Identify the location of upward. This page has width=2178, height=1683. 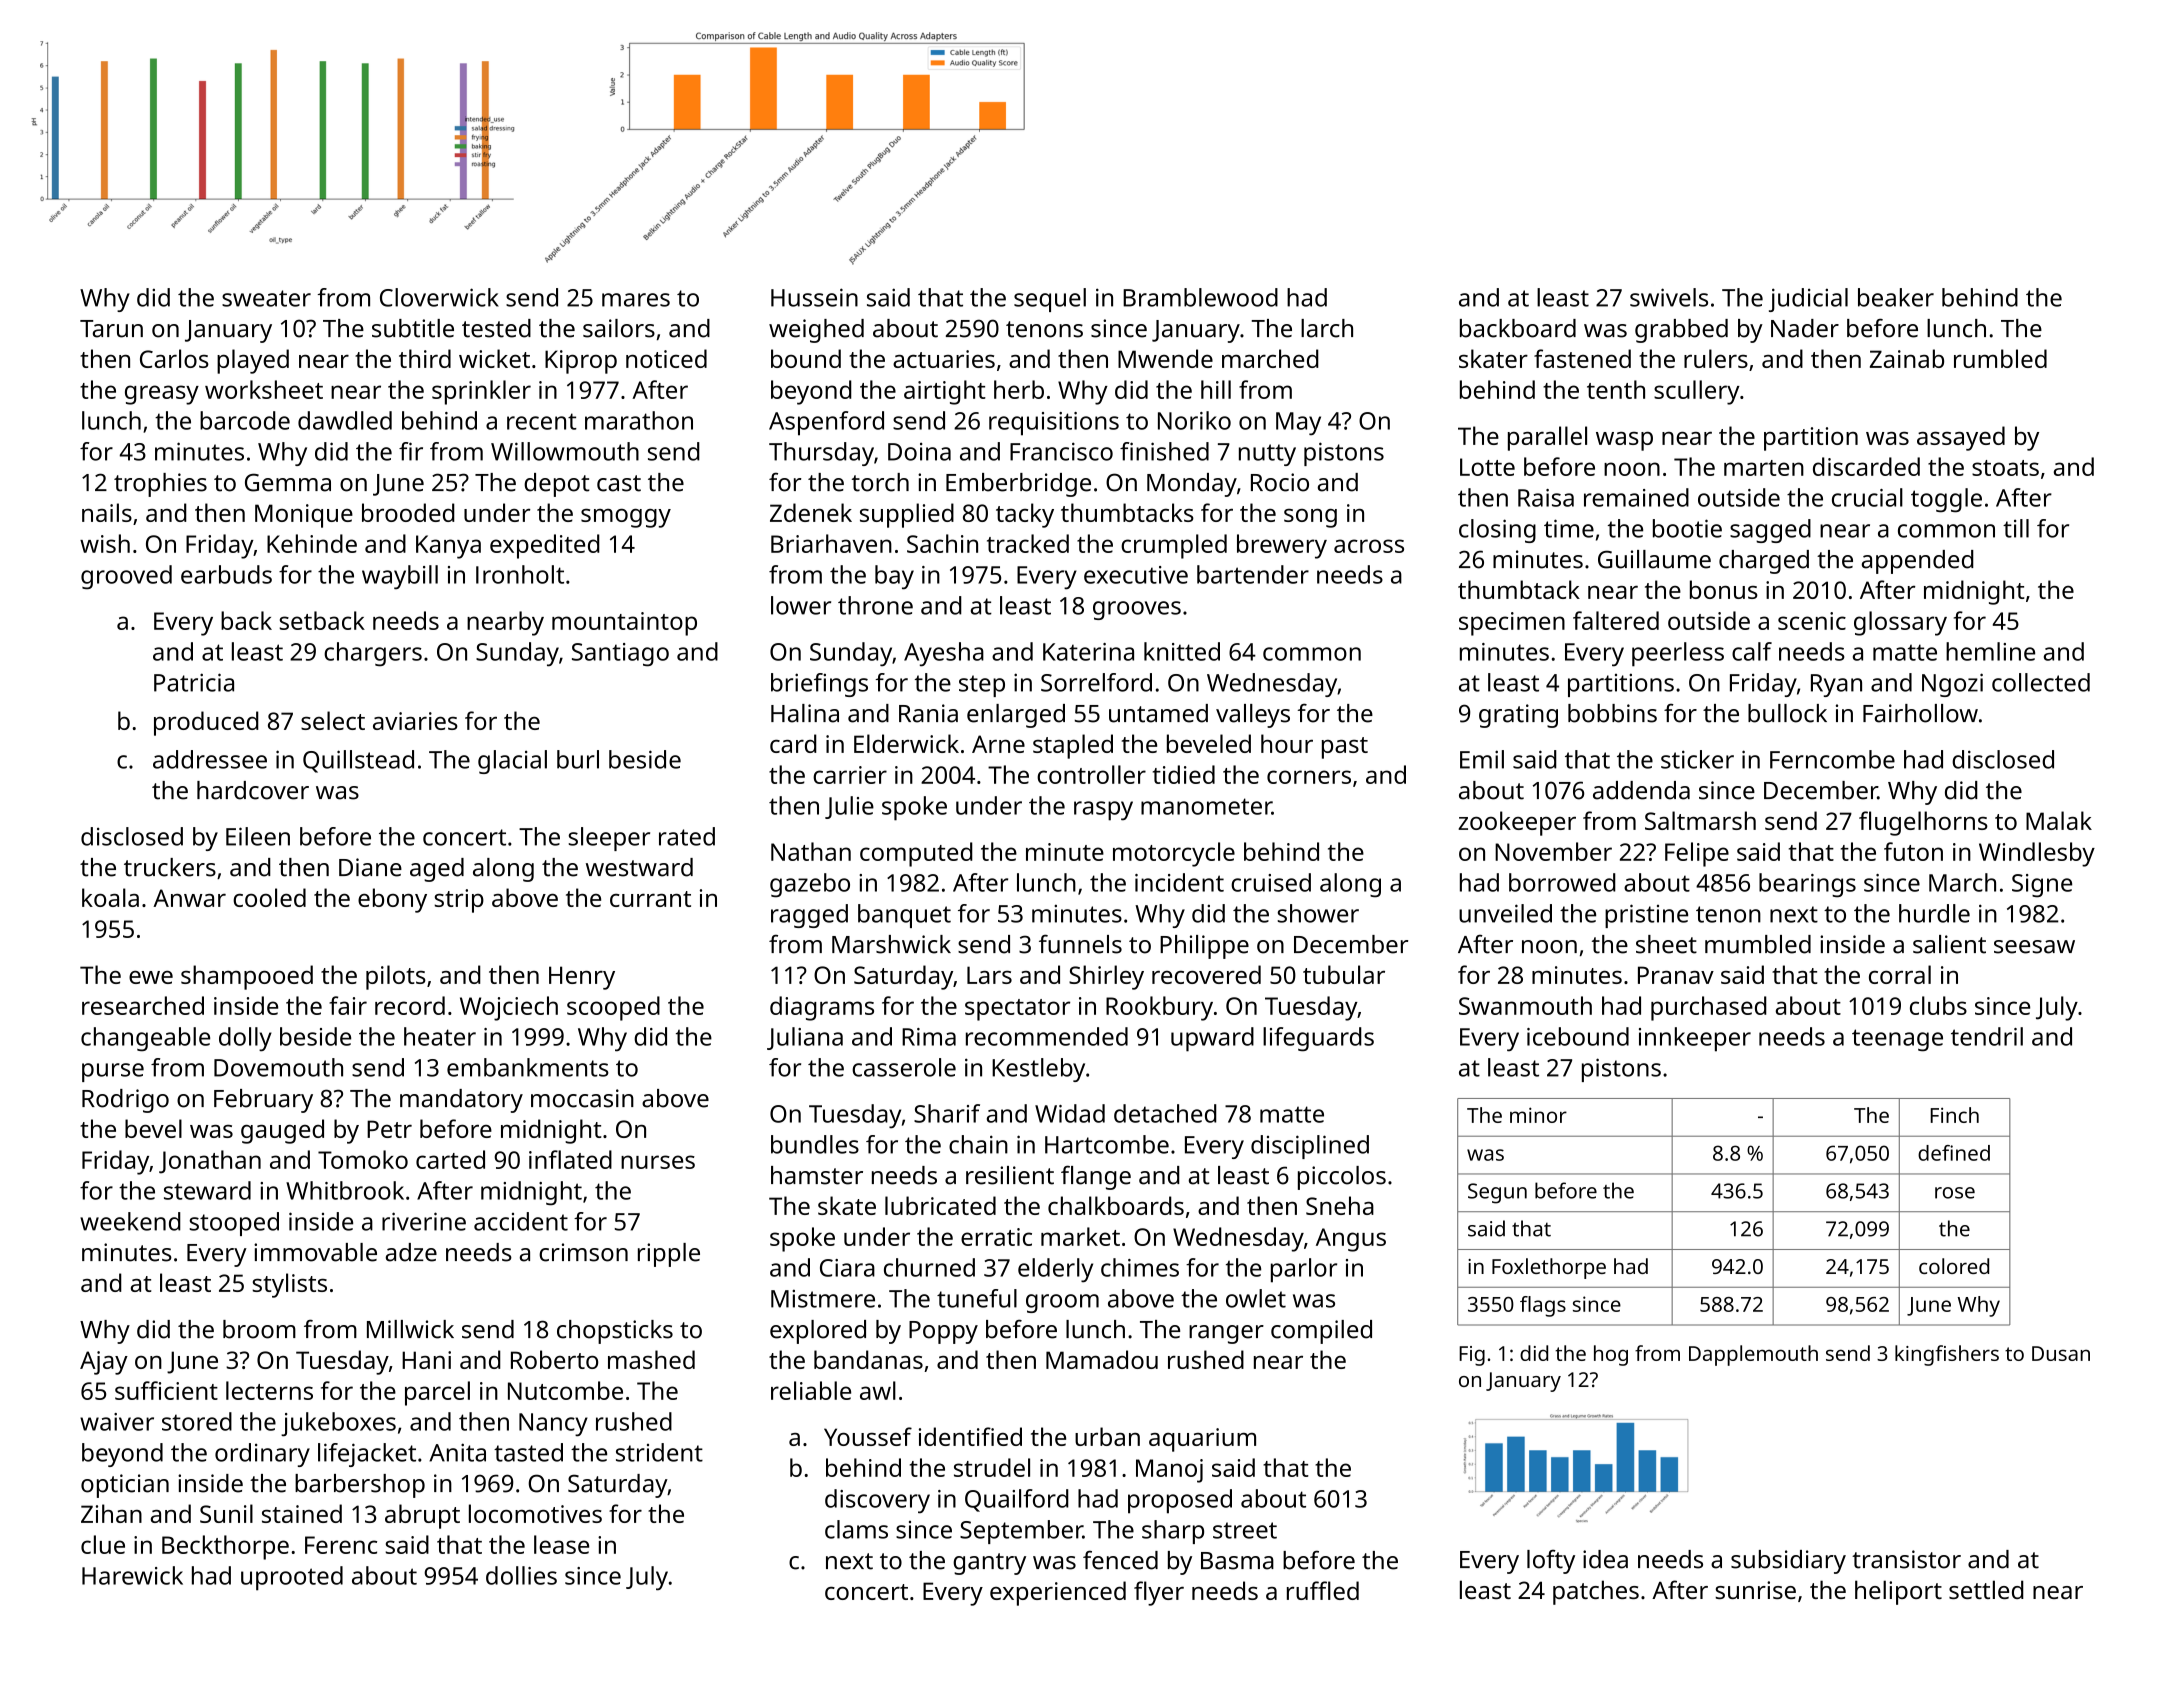
(1212, 1039).
